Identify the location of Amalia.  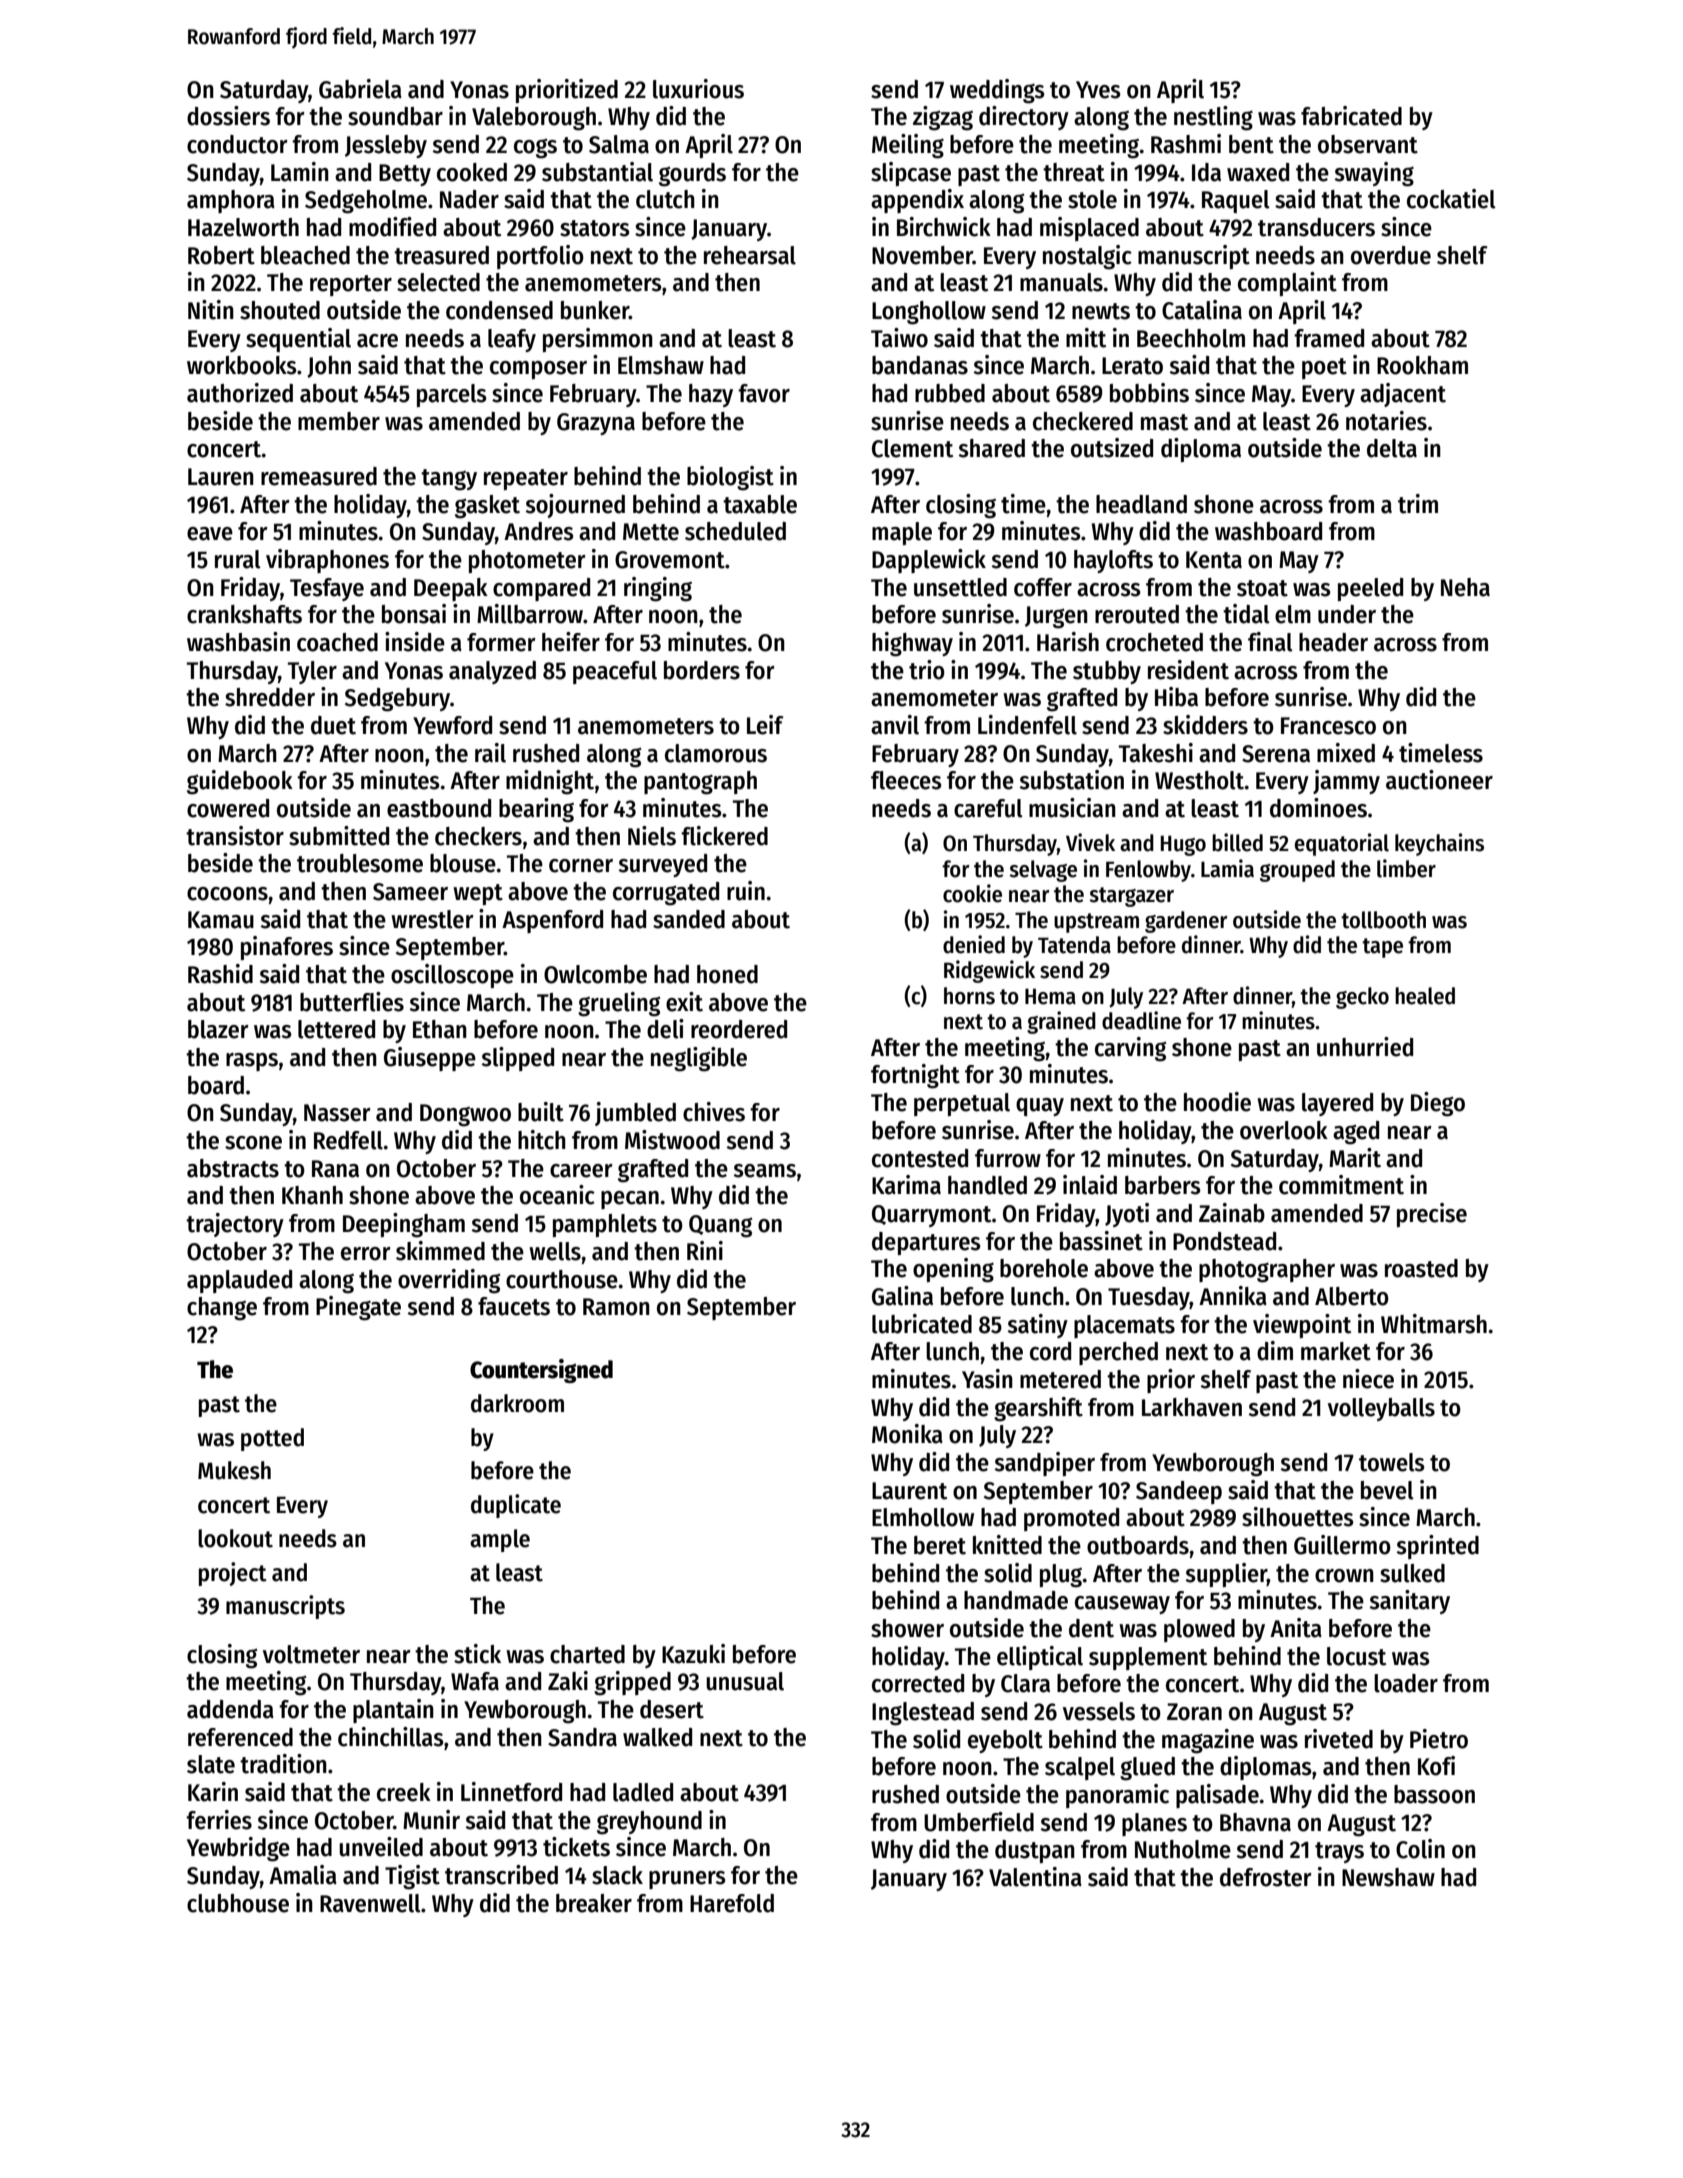
(303, 1875).
